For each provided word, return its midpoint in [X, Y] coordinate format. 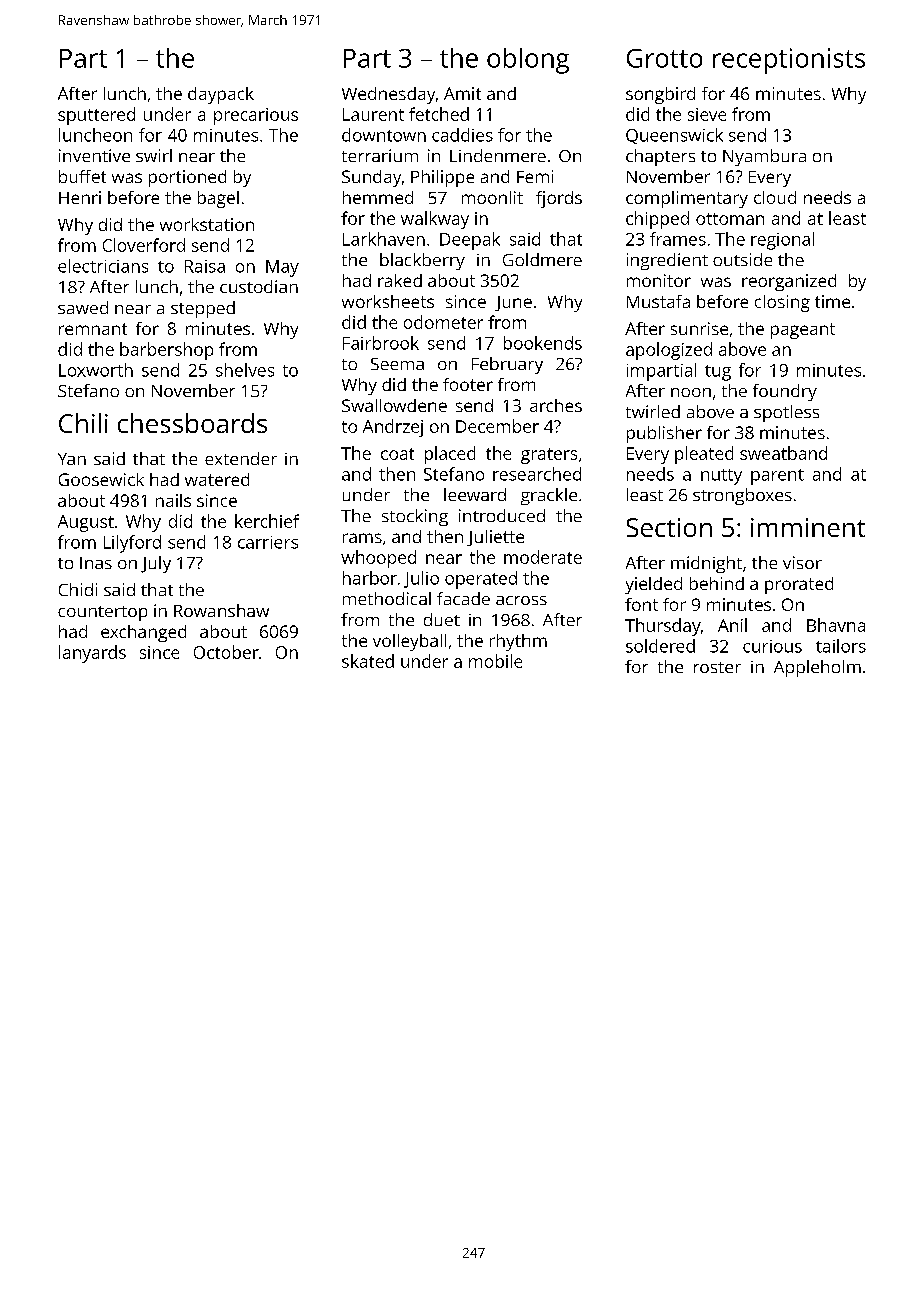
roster [717, 667]
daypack [221, 95]
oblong [528, 61]
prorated [799, 585]
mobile [495, 661]
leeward [475, 494]
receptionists [789, 61]
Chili [83, 423]
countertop [102, 613]
